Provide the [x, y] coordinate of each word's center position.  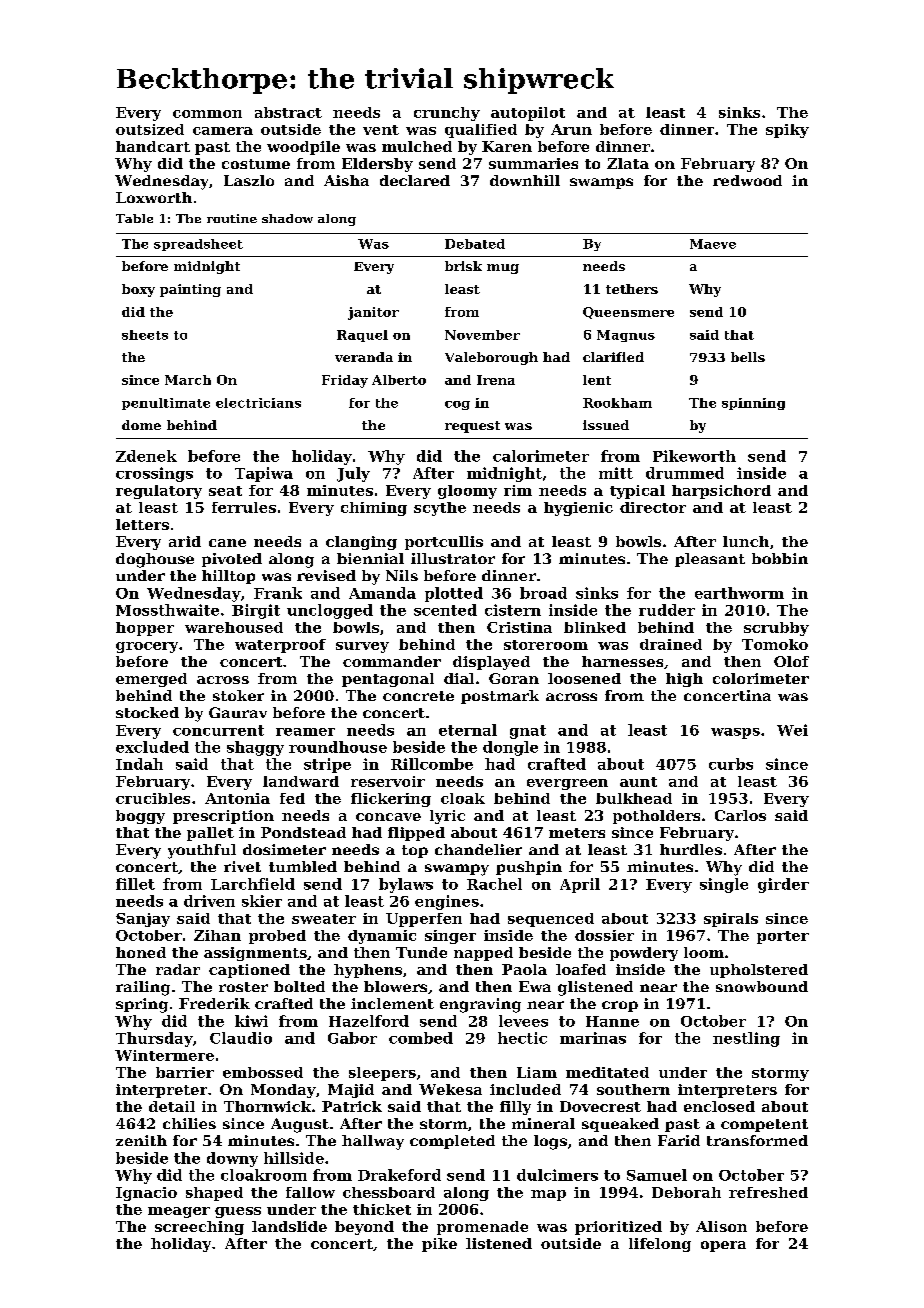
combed [421, 1038]
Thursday [154, 1039]
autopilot [528, 114]
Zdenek [146, 456]
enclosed [719, 1106]
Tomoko [775, 644]
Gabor [352, 1038]
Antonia [237, 798]
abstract [288, 112]
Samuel [657, 1175]
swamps [601, 183]
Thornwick [267, 1106]
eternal [468, 730]
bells [748, 357]
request [472, 427]
